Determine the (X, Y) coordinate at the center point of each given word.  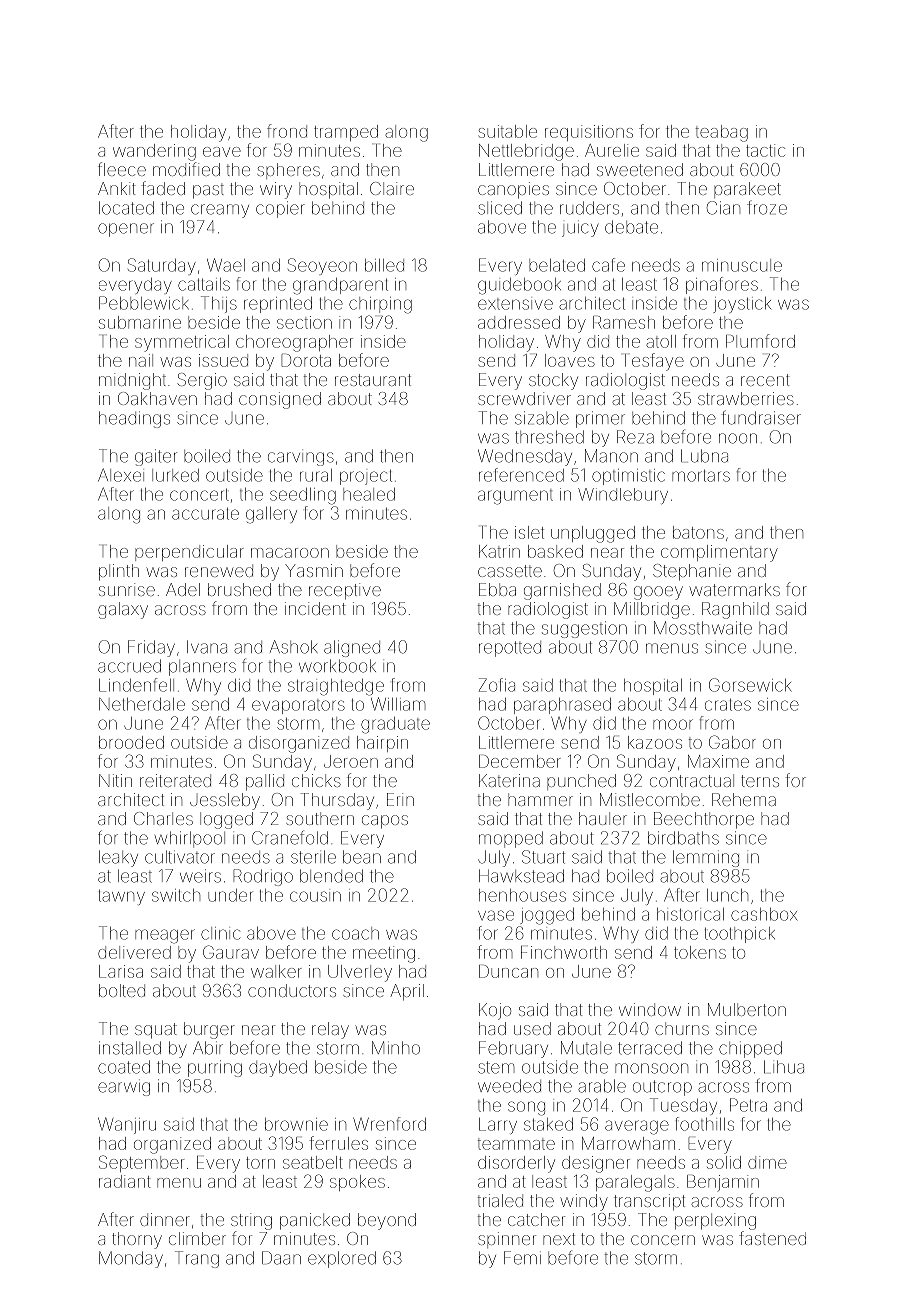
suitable (508, 131)
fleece (122, 169)
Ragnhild (735, 610)
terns (760, 781)
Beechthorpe (704, 820)
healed (369, 494)
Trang (197, 1259)
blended (331, 876)
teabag (721, 133)
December (520, 761)
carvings (301, 459)
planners (202, 668)
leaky (118, 858)
